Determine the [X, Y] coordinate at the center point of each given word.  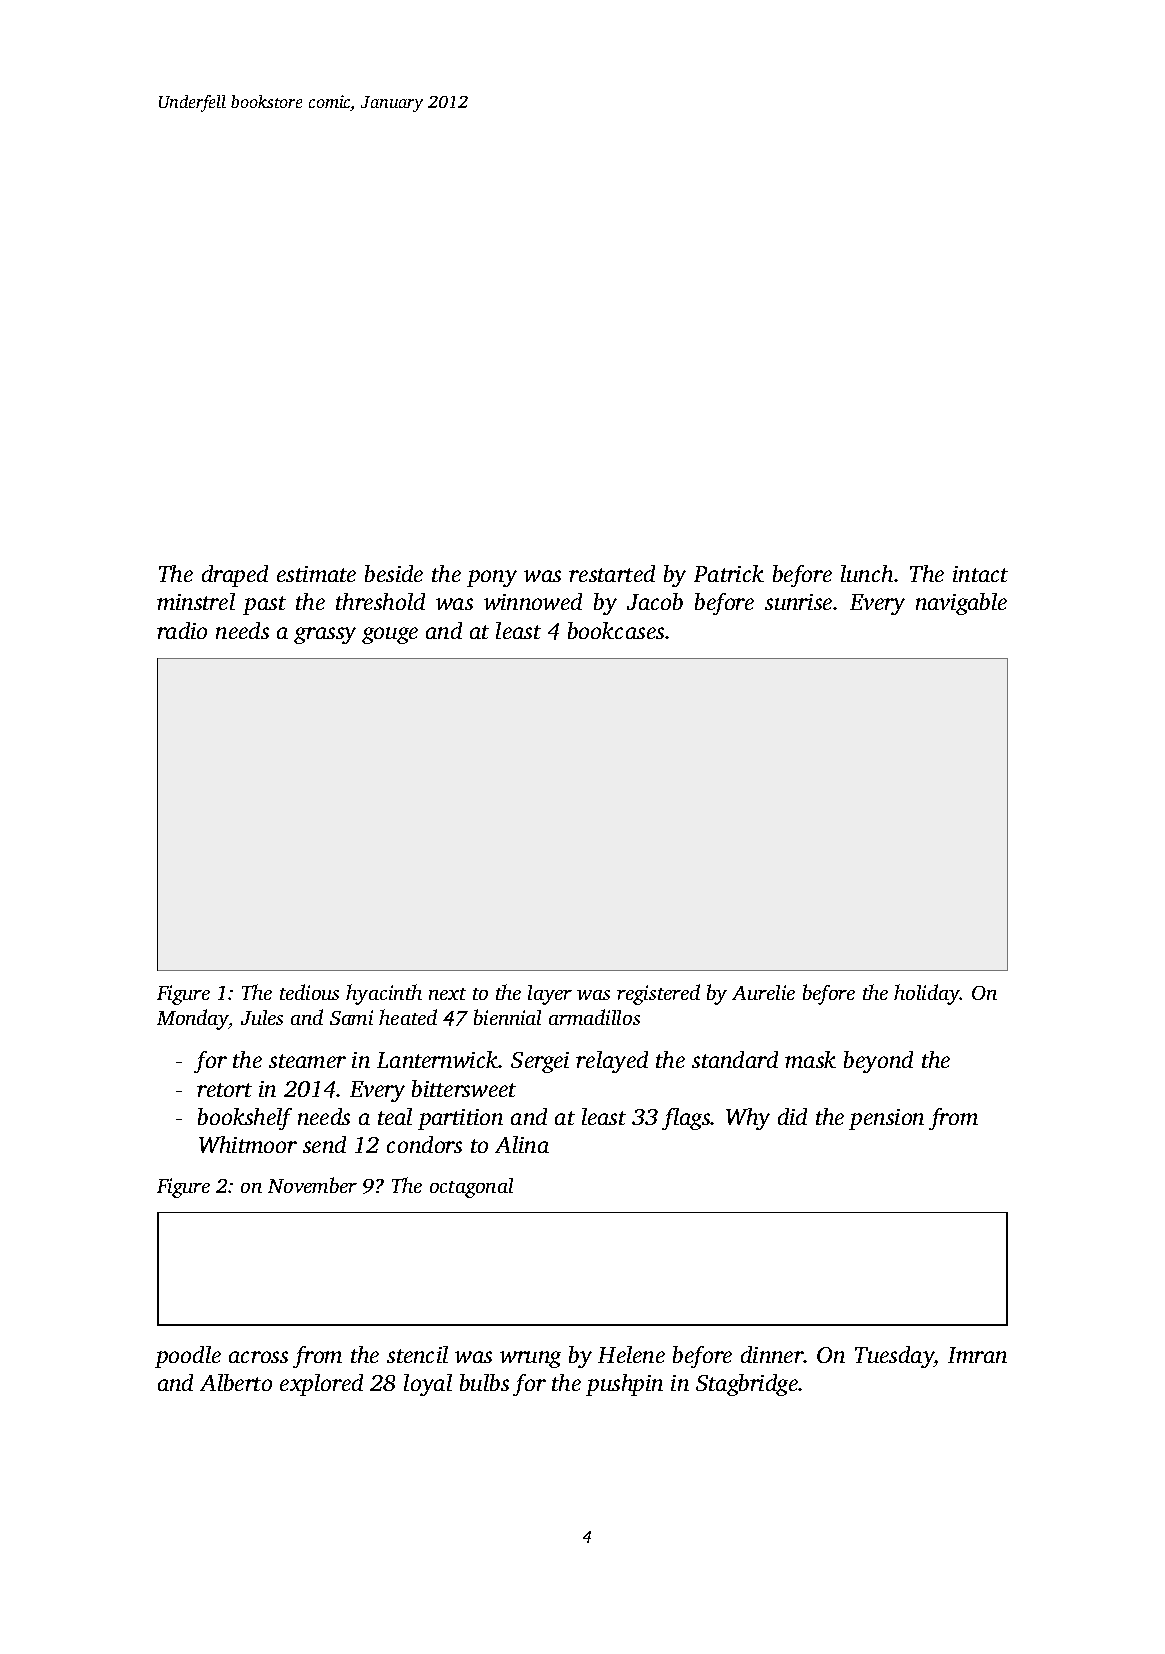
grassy [325, 635]
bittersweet [464, 1088]
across [258, 1357]
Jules [262, 1017]
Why [748, 1119]
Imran [977, 1355]
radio [182, 630]
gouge [390, 635]
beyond [878, 1062]
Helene [631, 1354]
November [312, 1185]
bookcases [616, 630]
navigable [961, 604]
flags [686, 1119]
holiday [927, 994]
